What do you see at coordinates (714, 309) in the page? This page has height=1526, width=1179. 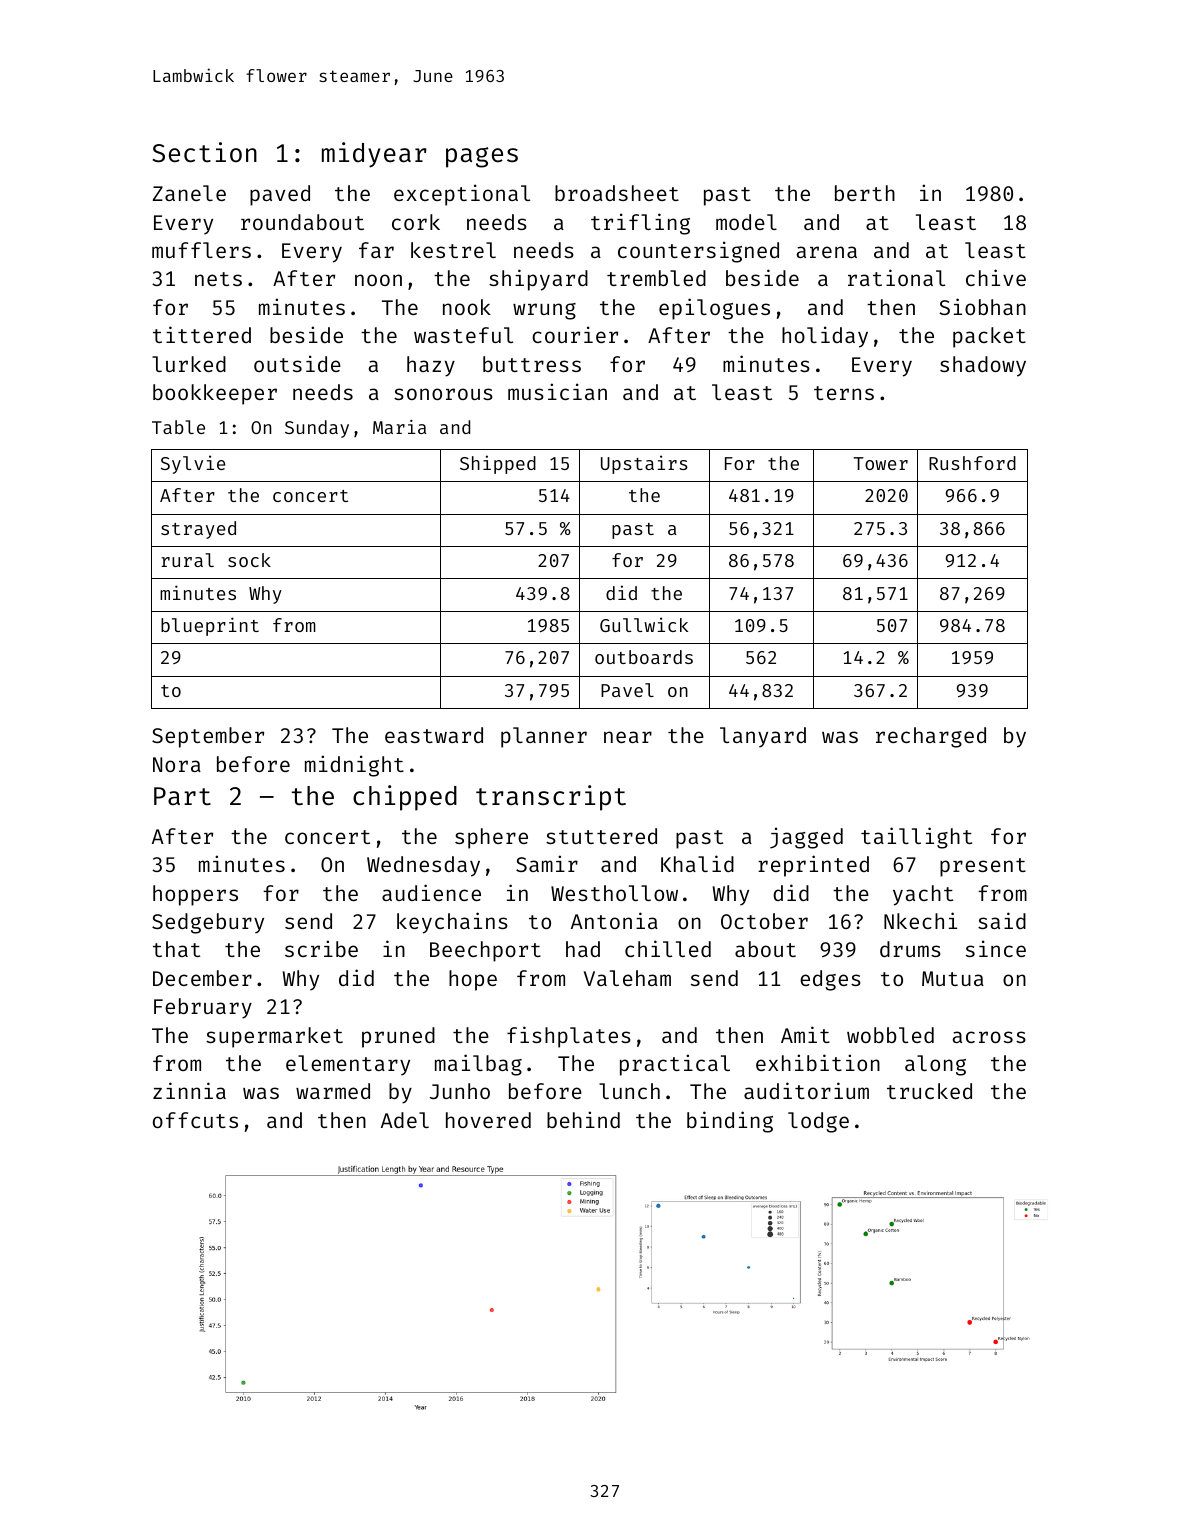 I see `epilogues` at bounding box center [714, 309].
